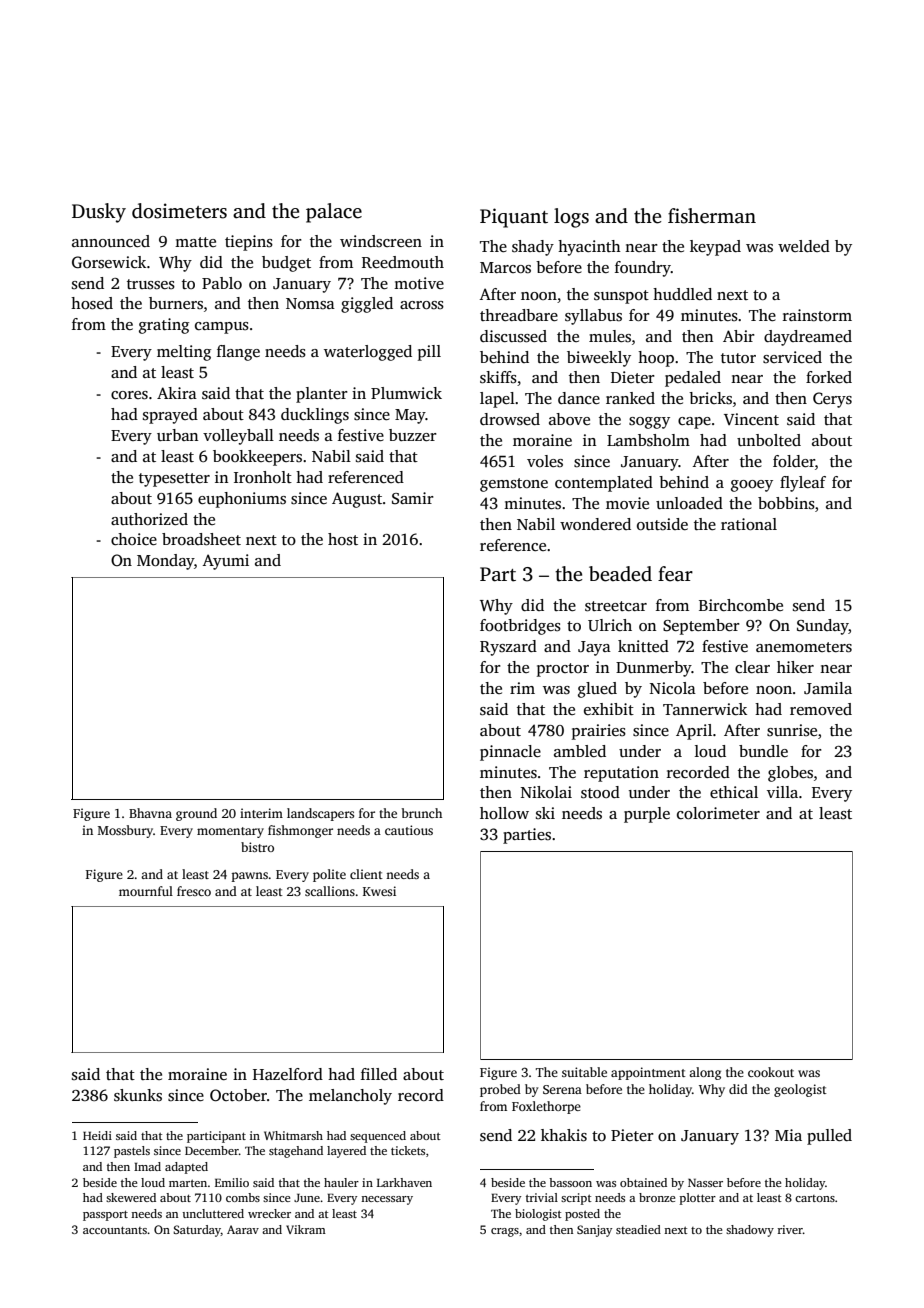 This document has width=924, height=1308. What do you see at coordinates (712, 216) in the document?
I see `fisherman` at bounding box center [712, 216].
